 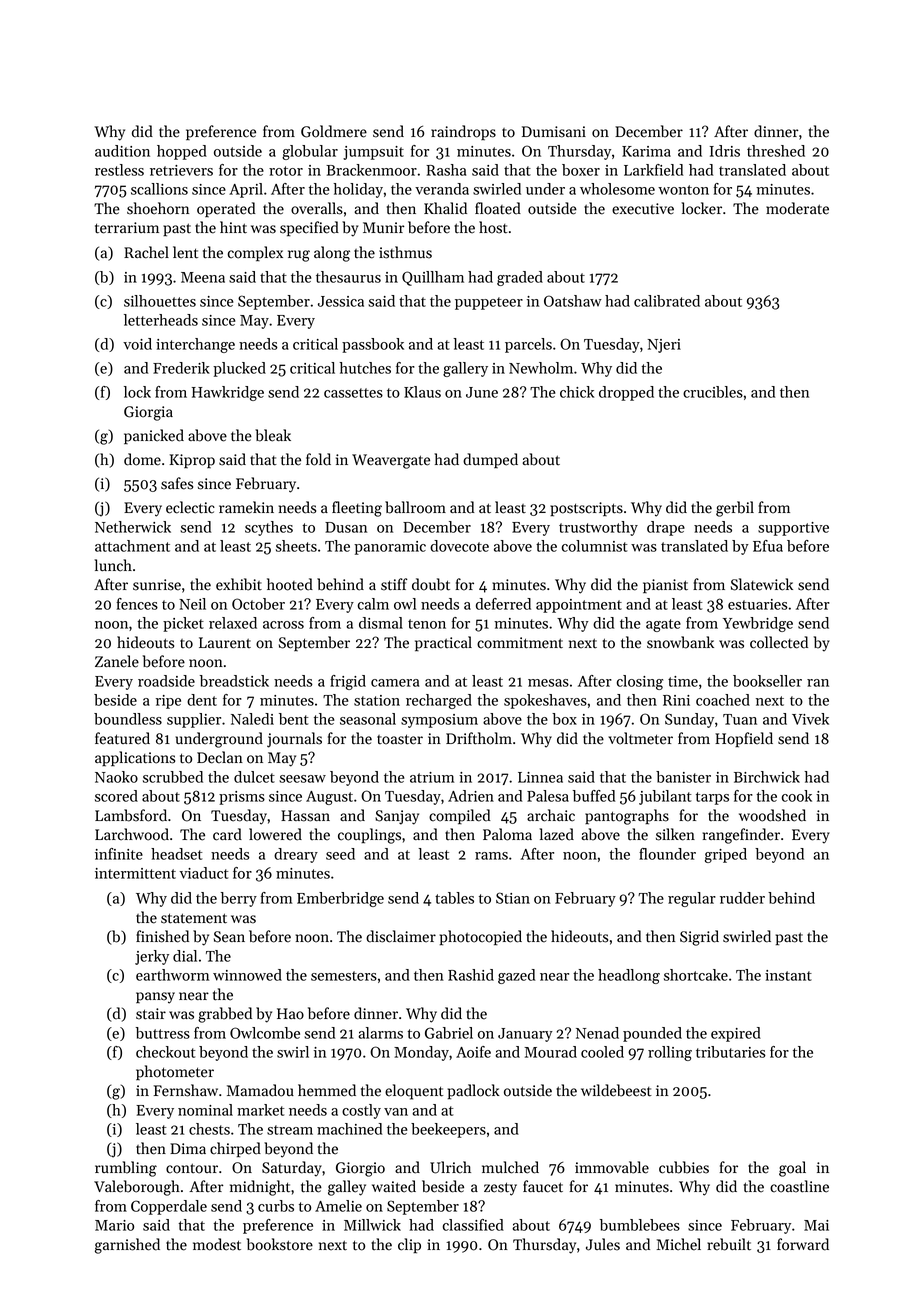 I want to click on puppeteer, so click(x=489, y=303).
